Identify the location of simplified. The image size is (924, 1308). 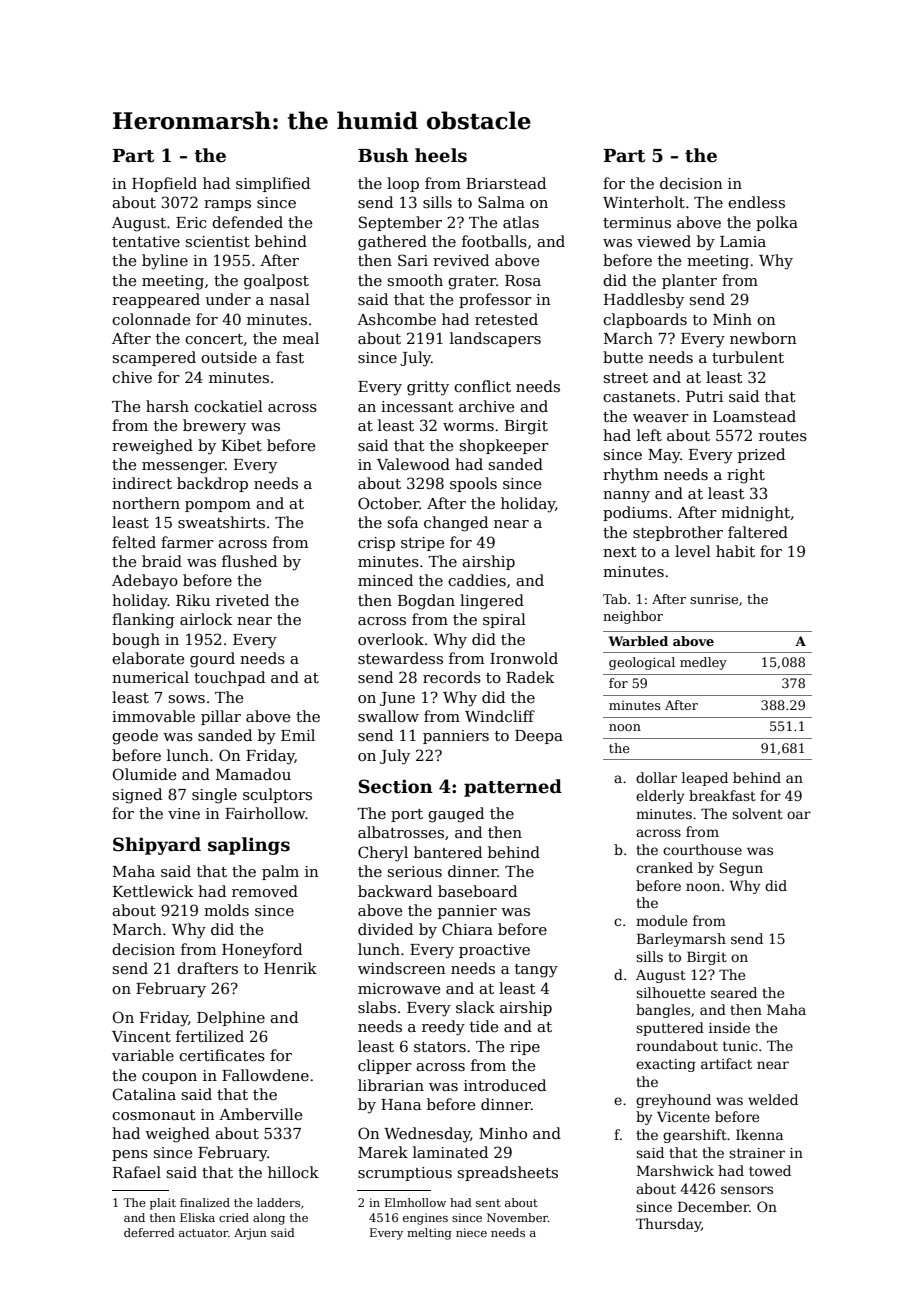
(273, 184).
